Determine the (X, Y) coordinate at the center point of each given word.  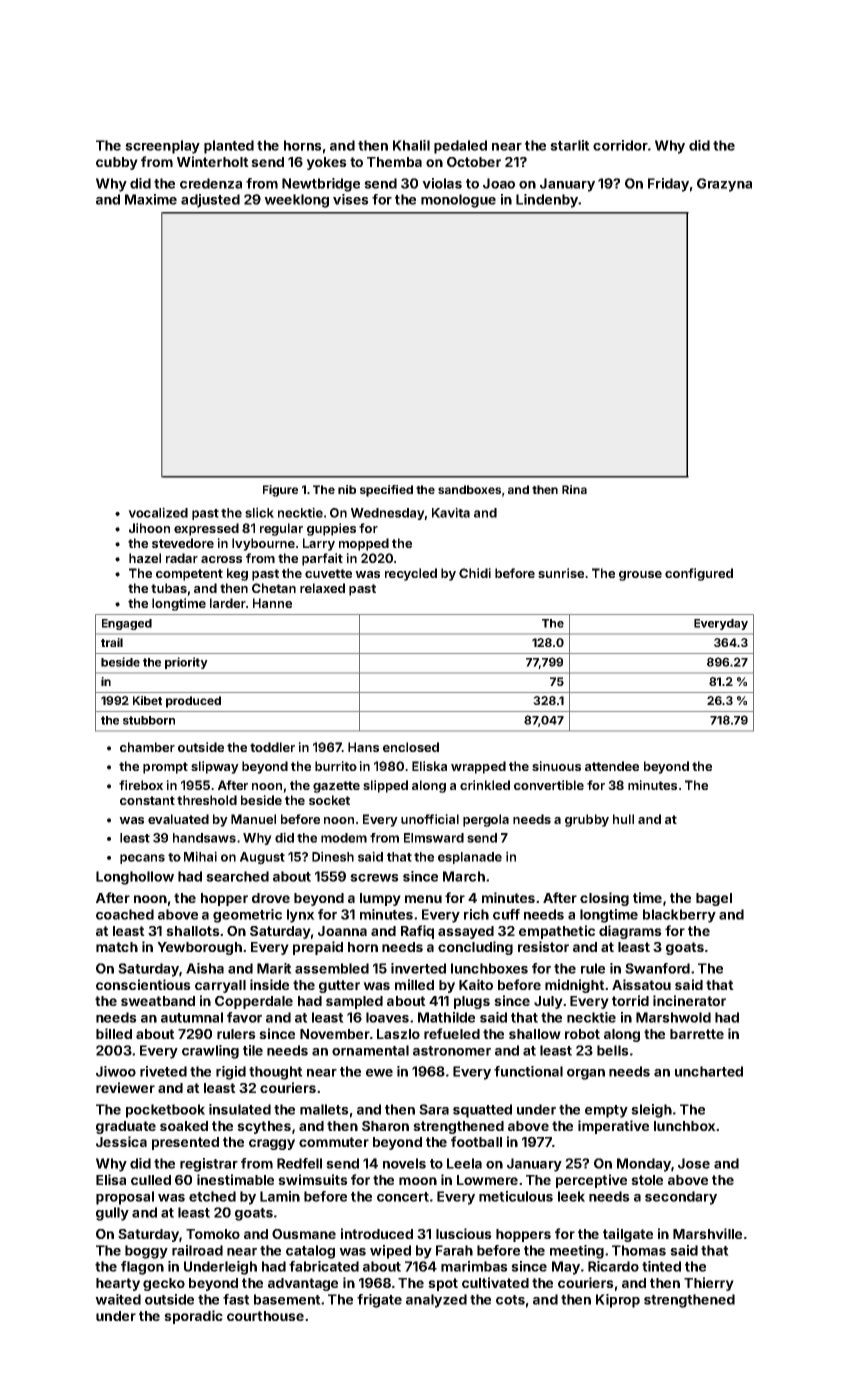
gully (112, 1214)
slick (259, 512)
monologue (458, 201)
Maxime (151, 199)
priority (186, 663)
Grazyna (724, 185)
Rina (574, 489)
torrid (630, 1000)
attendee (612, 766)
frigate (379, 1301)
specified (386, 491)
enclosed (411, 747)
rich (476, 914)
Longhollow (135, 878)
